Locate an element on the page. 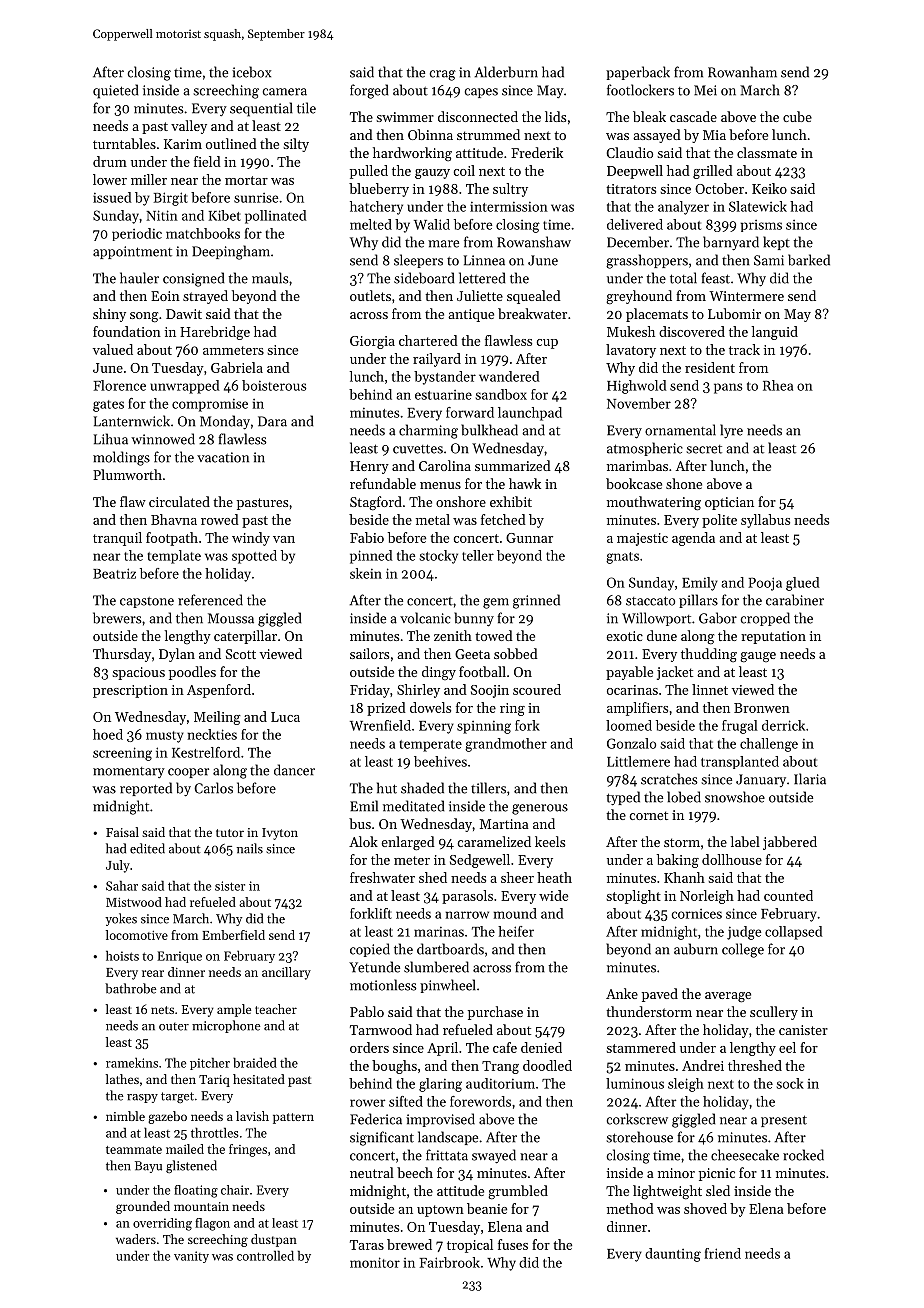 Image resolution: width=924 pixels, height=1308 pixels. melted is located at coordinates (371, 224).
